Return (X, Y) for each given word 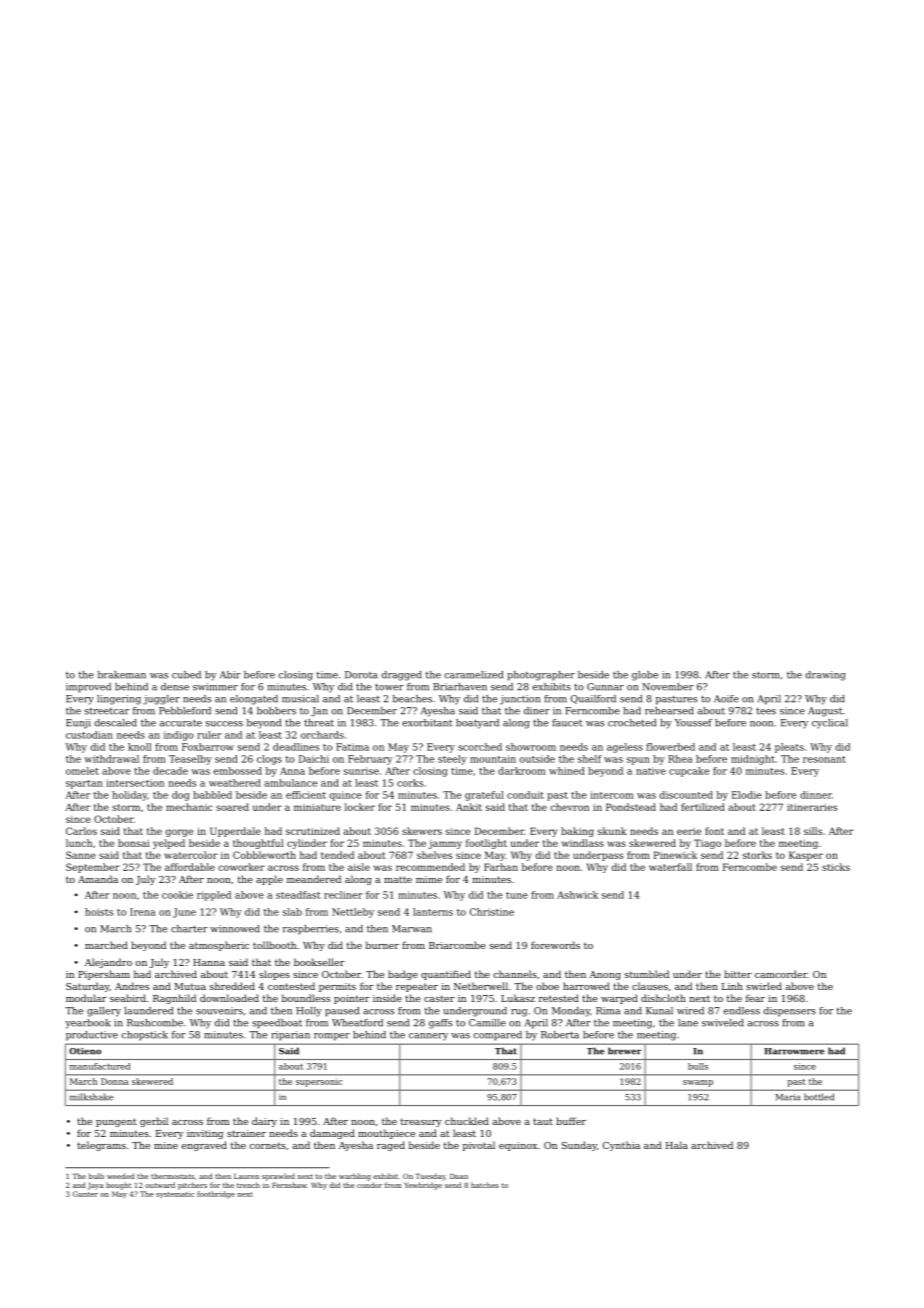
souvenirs (219, 1011)
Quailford (593, 699)
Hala (677, 1145)
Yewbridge (423, 1186)
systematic (175, 1195)
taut (543, 1121)
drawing (826, 676)
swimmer (215, 687)
